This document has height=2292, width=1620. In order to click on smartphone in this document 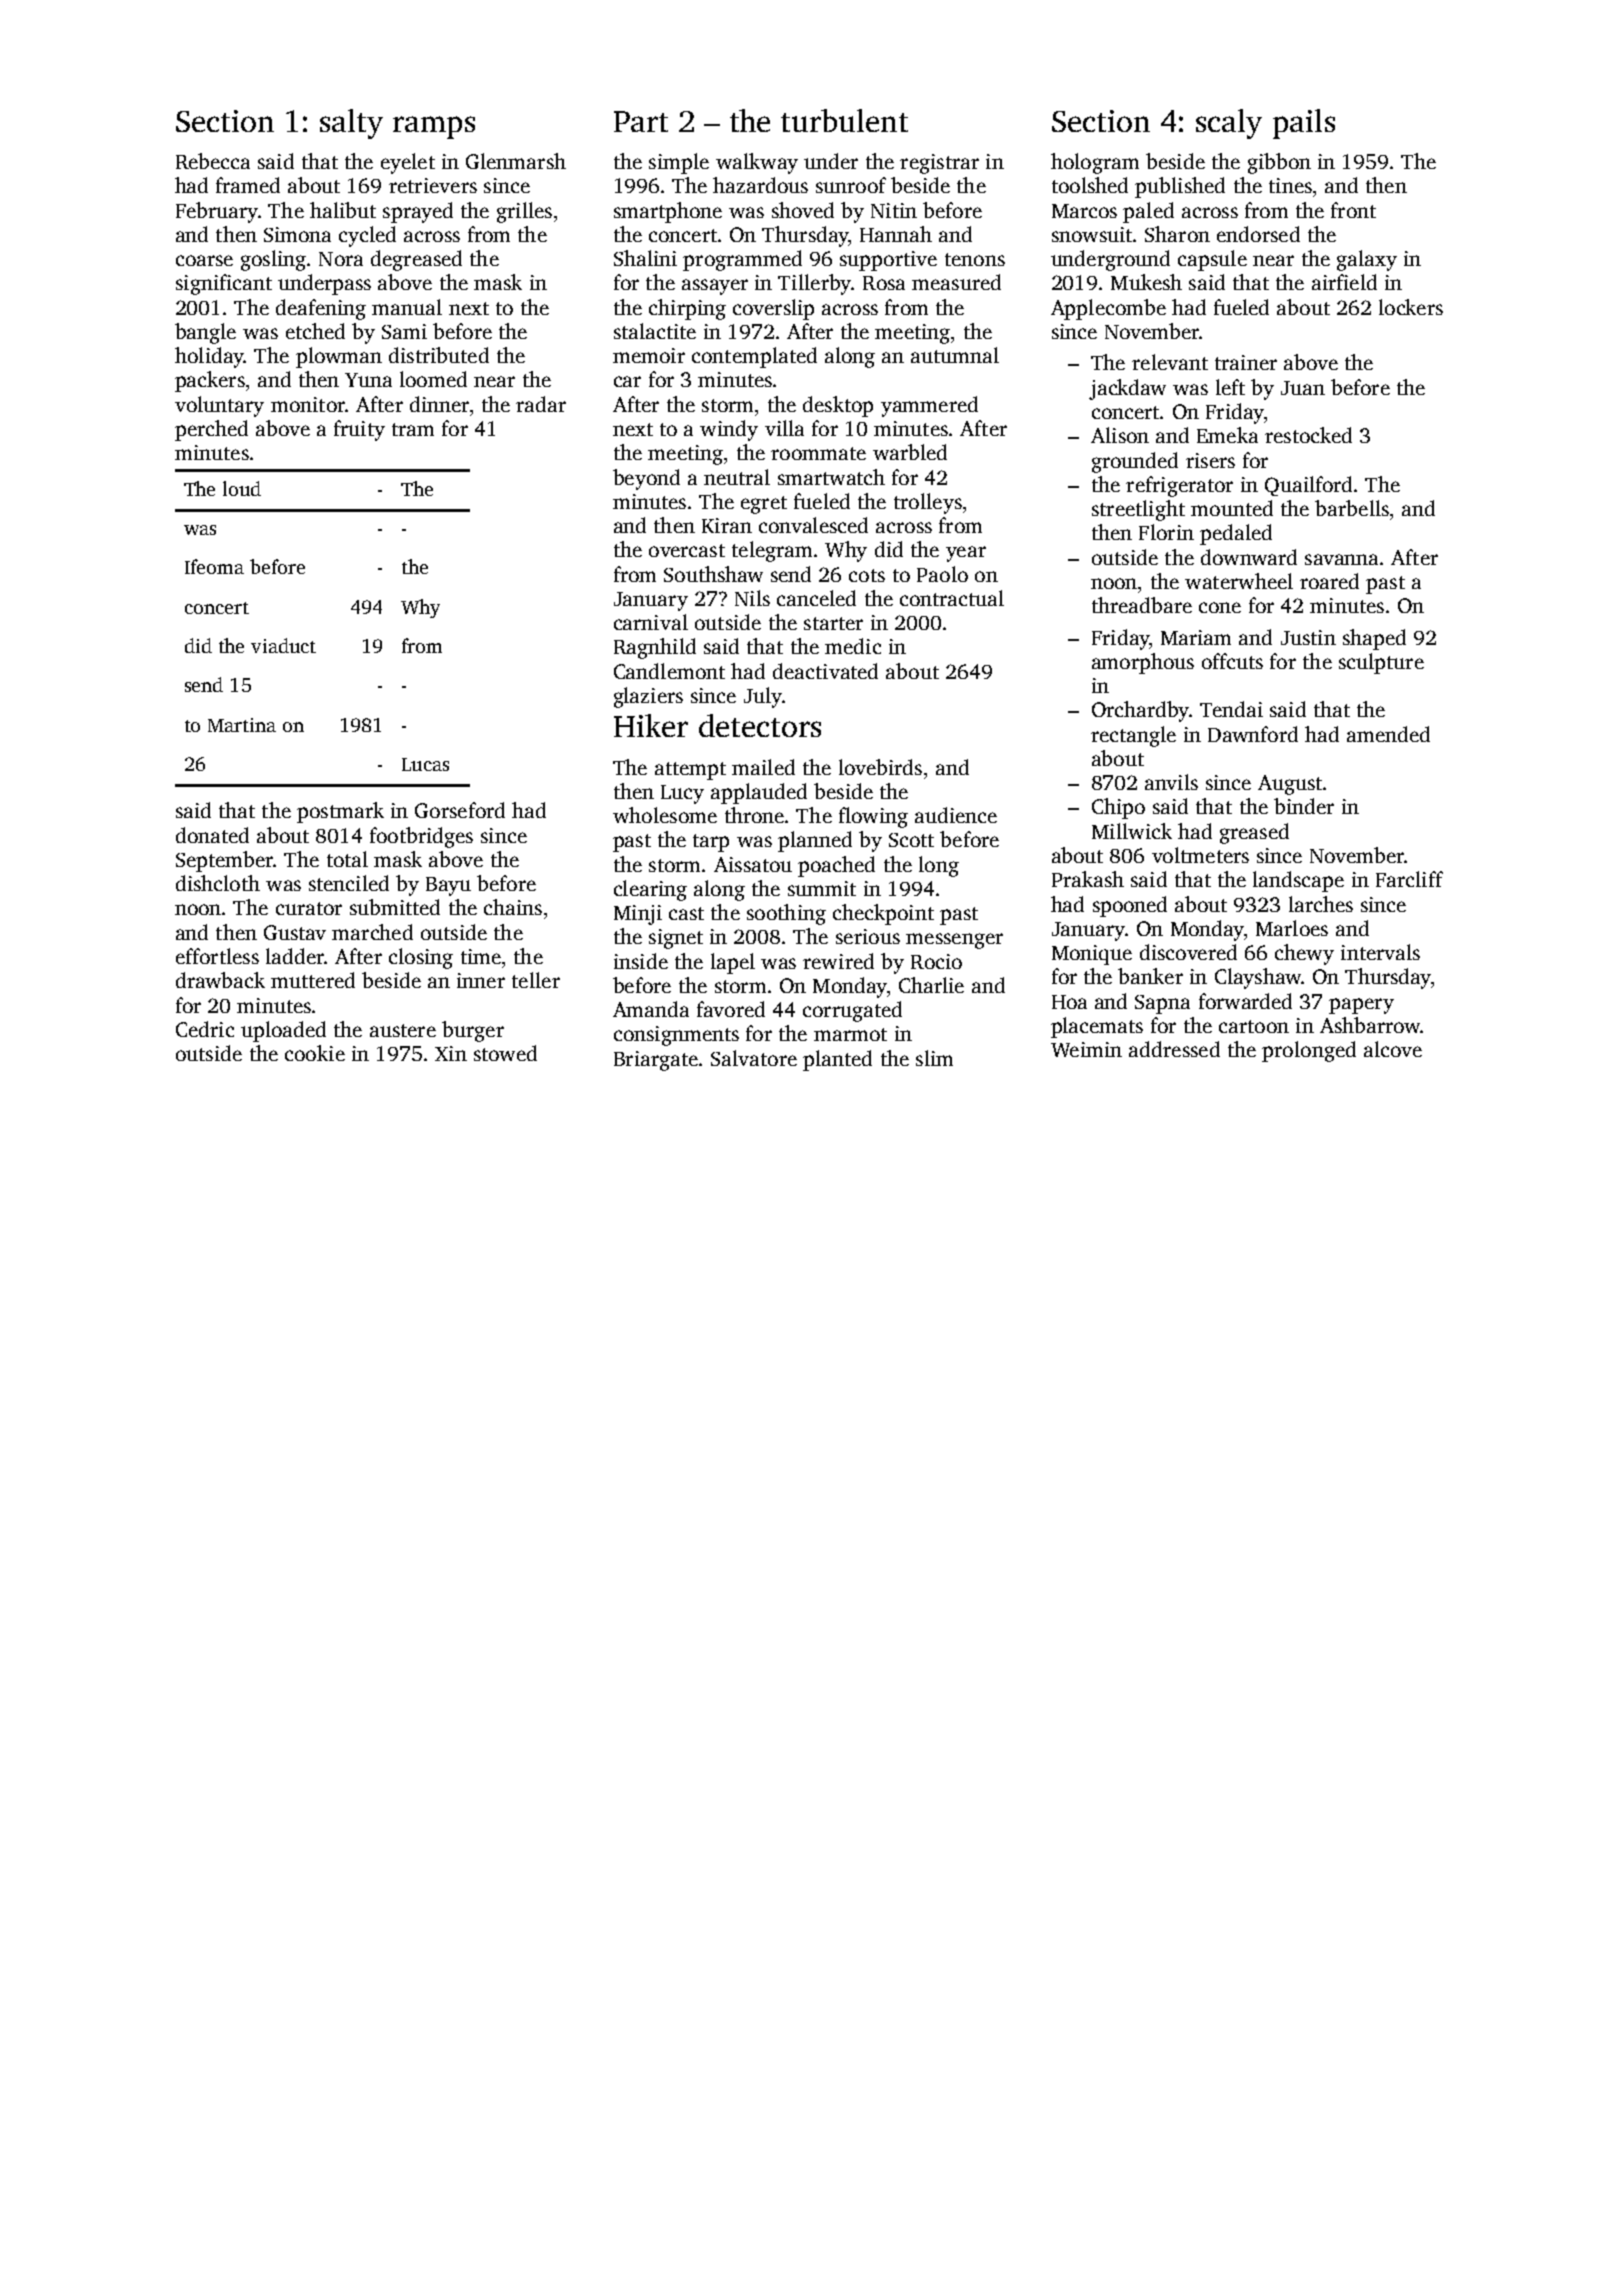, I will do `click(668, 212)`.
